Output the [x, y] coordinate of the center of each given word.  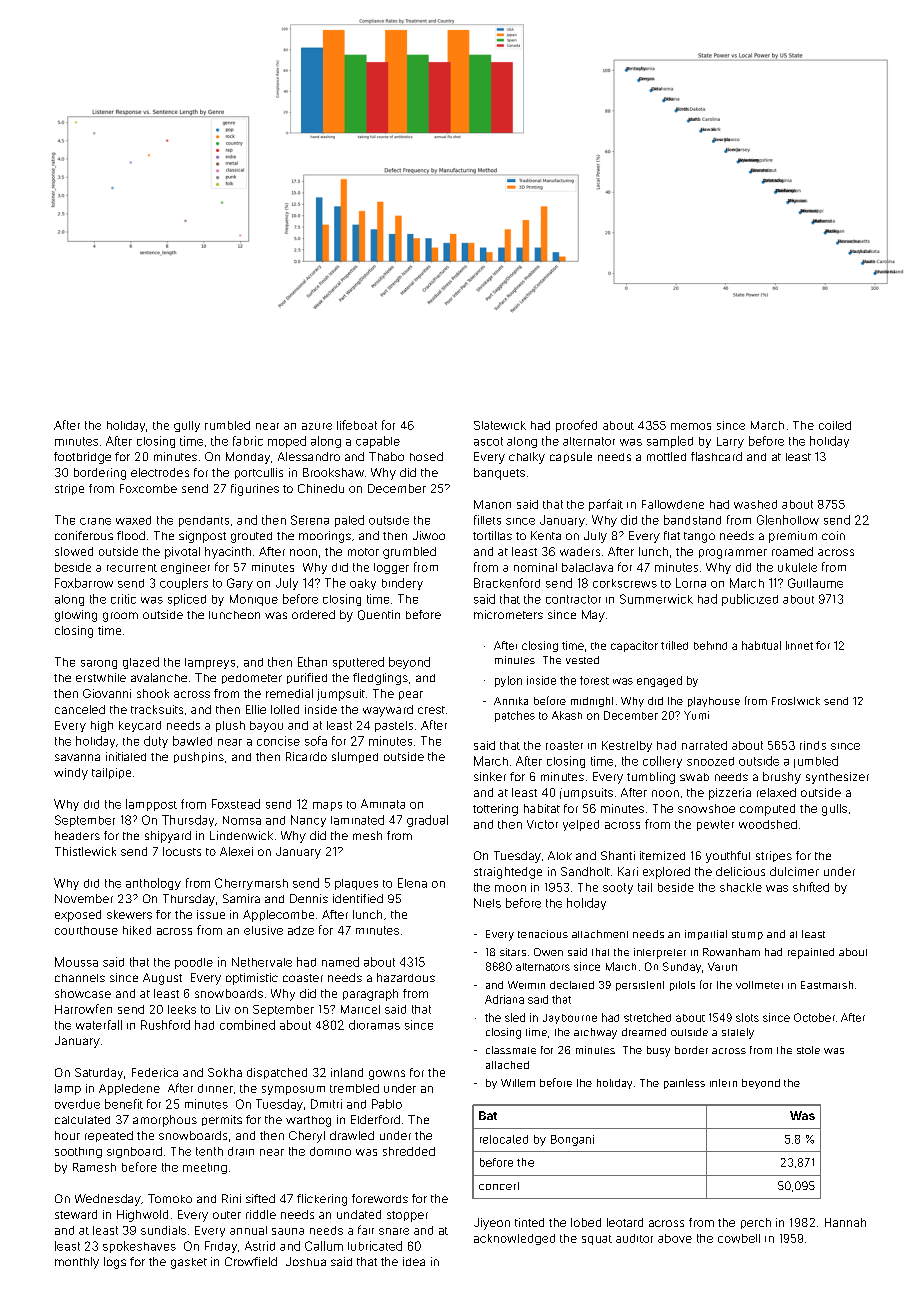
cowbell [739, 1238]
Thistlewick [85, 851]
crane [95, 521]
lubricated [375, 1246]
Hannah [845, 1222]
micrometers [508, 614]
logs [115, 1263]
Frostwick [796, 701]
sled [515, 1017]
